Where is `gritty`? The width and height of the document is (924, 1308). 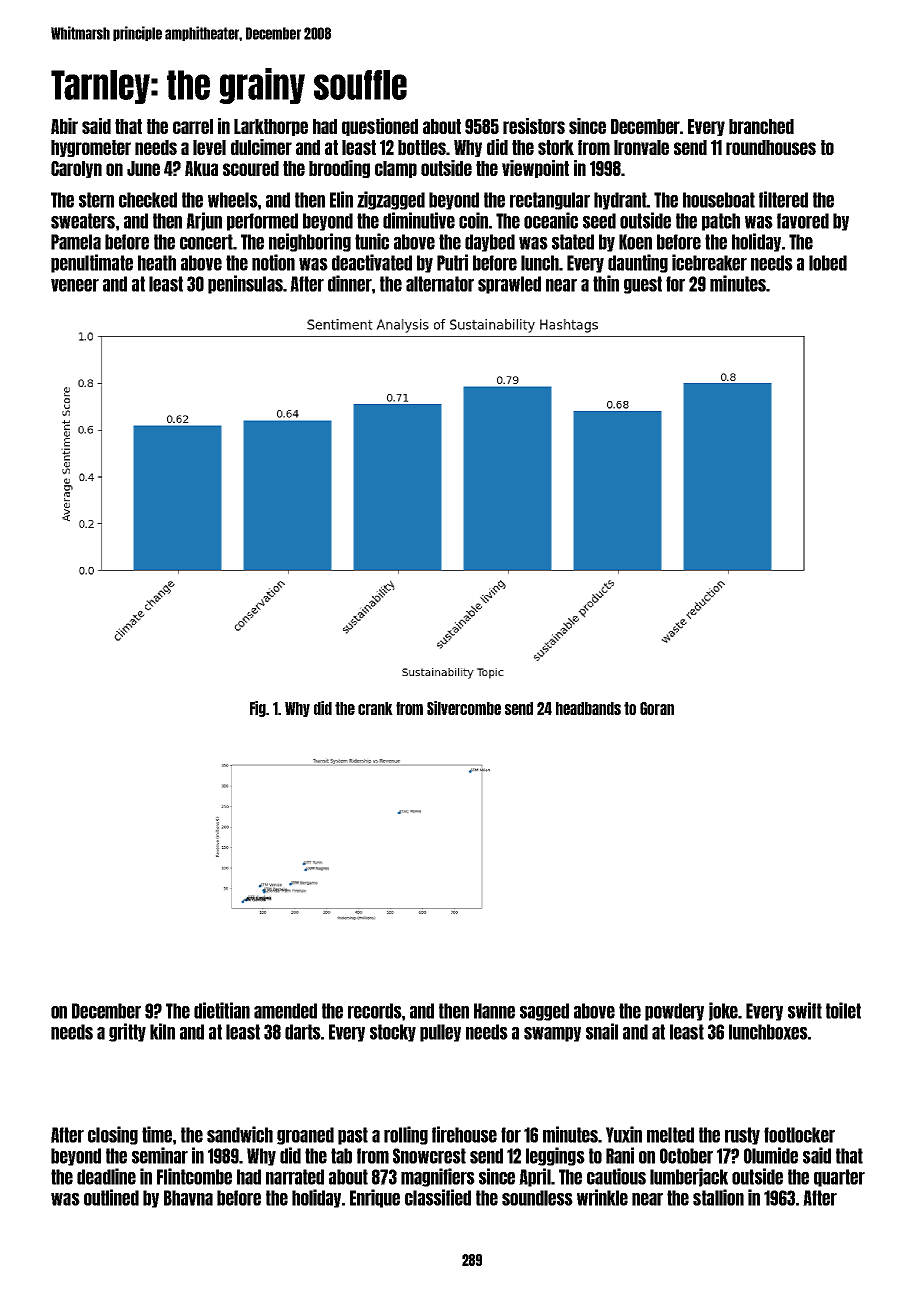 gritty is located at coordinates (127, 1032).
